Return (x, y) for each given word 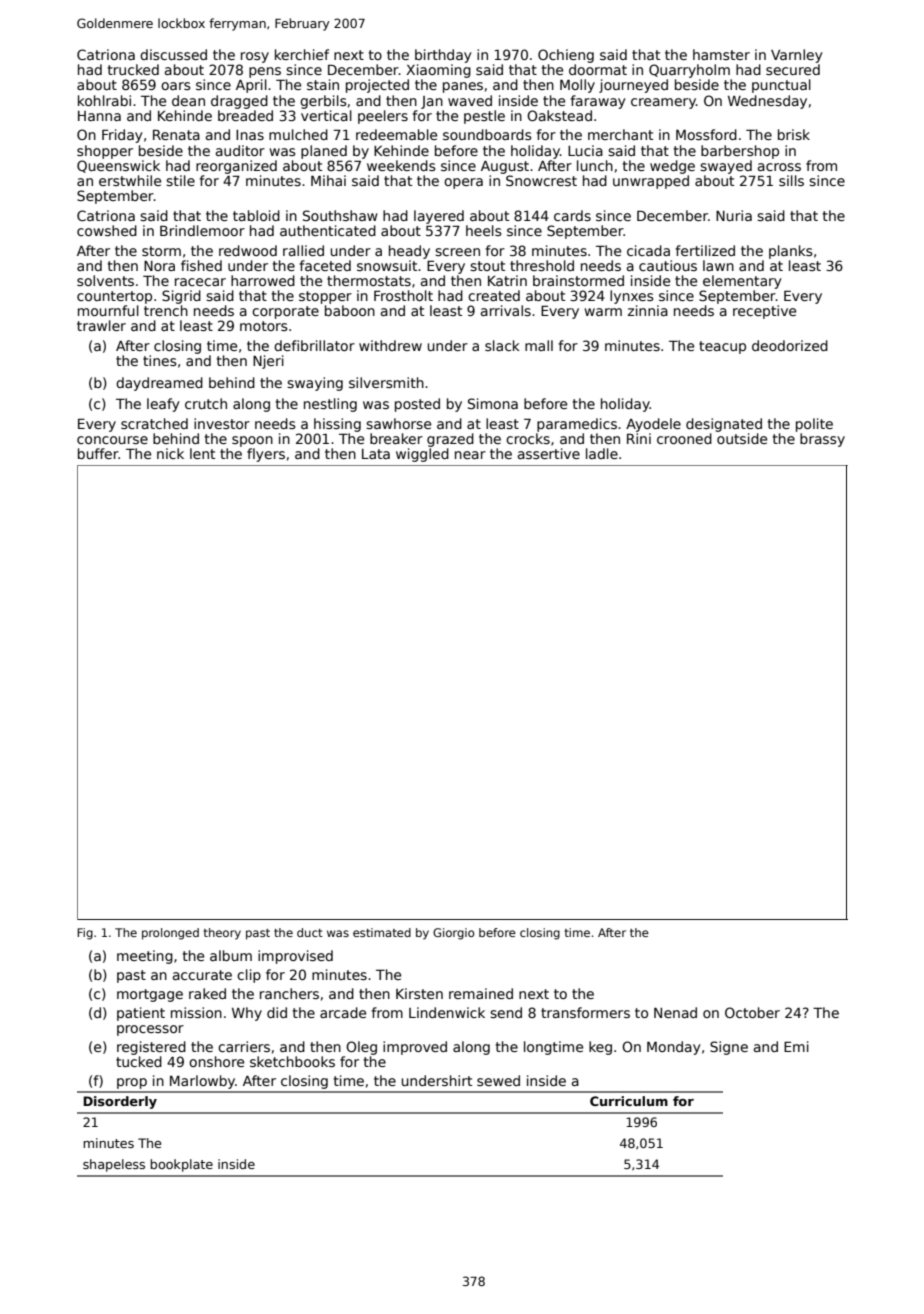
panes (463, 87)
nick (170, 453)
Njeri (268, 362)
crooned (684, 438)
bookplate (181, 1165)
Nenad (675, 1012)
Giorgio (453, 934)
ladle (602, 453)
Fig (85, 934)
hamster (721, 54)
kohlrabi (104, 100)
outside (742, 438)
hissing (337, 425)
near (470, 455)
